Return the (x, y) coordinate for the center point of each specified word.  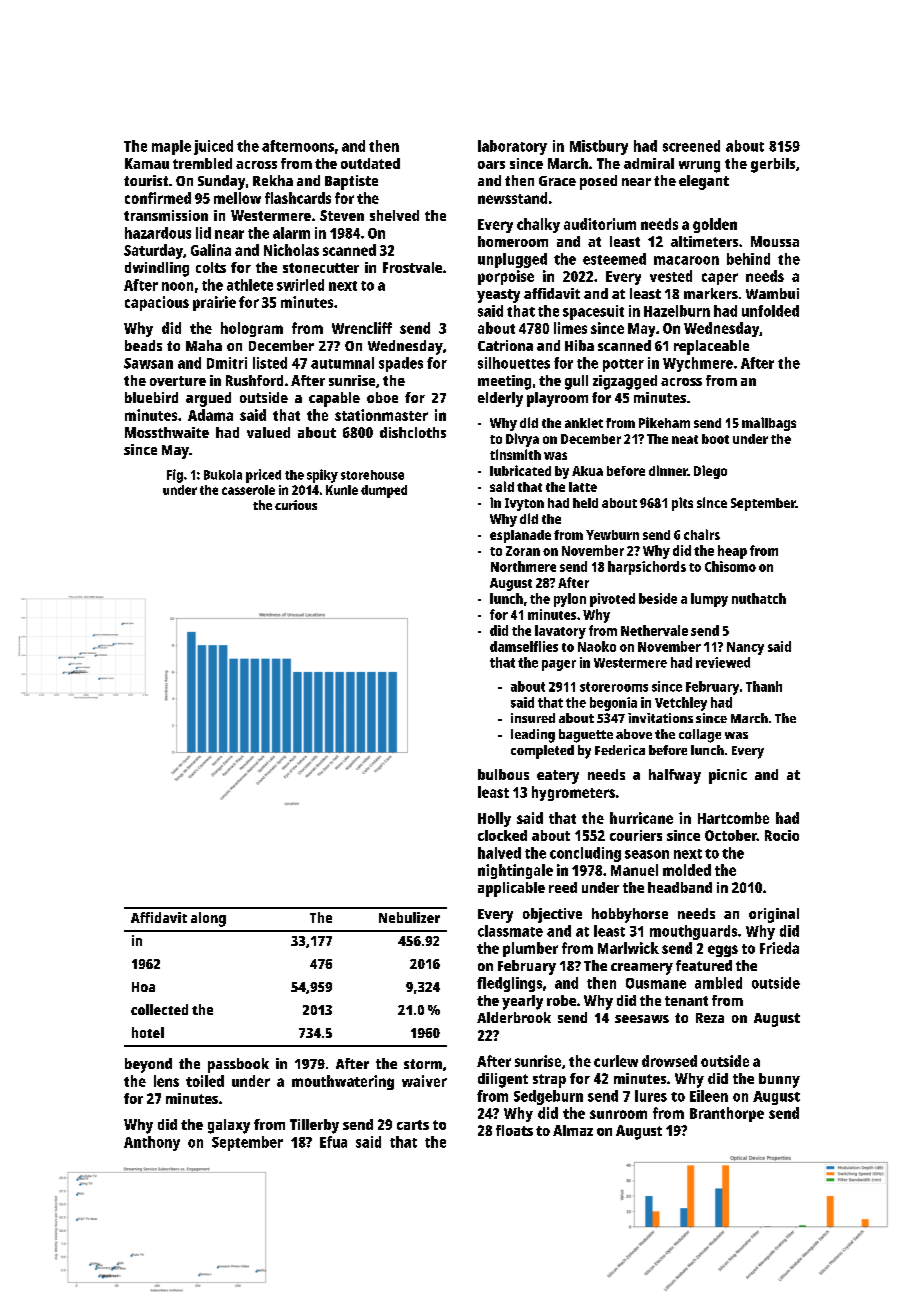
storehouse (372, 475)
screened (691, 146)
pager (559, 665)
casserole (248, 490)
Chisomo (730, 566)
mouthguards (693, 932)
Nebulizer (409, 917)
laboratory (512, 147)
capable (334, 399)
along (208, 919)
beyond (148, 1065)
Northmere (523, 566)
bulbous (503, 774)
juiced (213, 147)
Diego (710, 472)
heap (732, 552)
